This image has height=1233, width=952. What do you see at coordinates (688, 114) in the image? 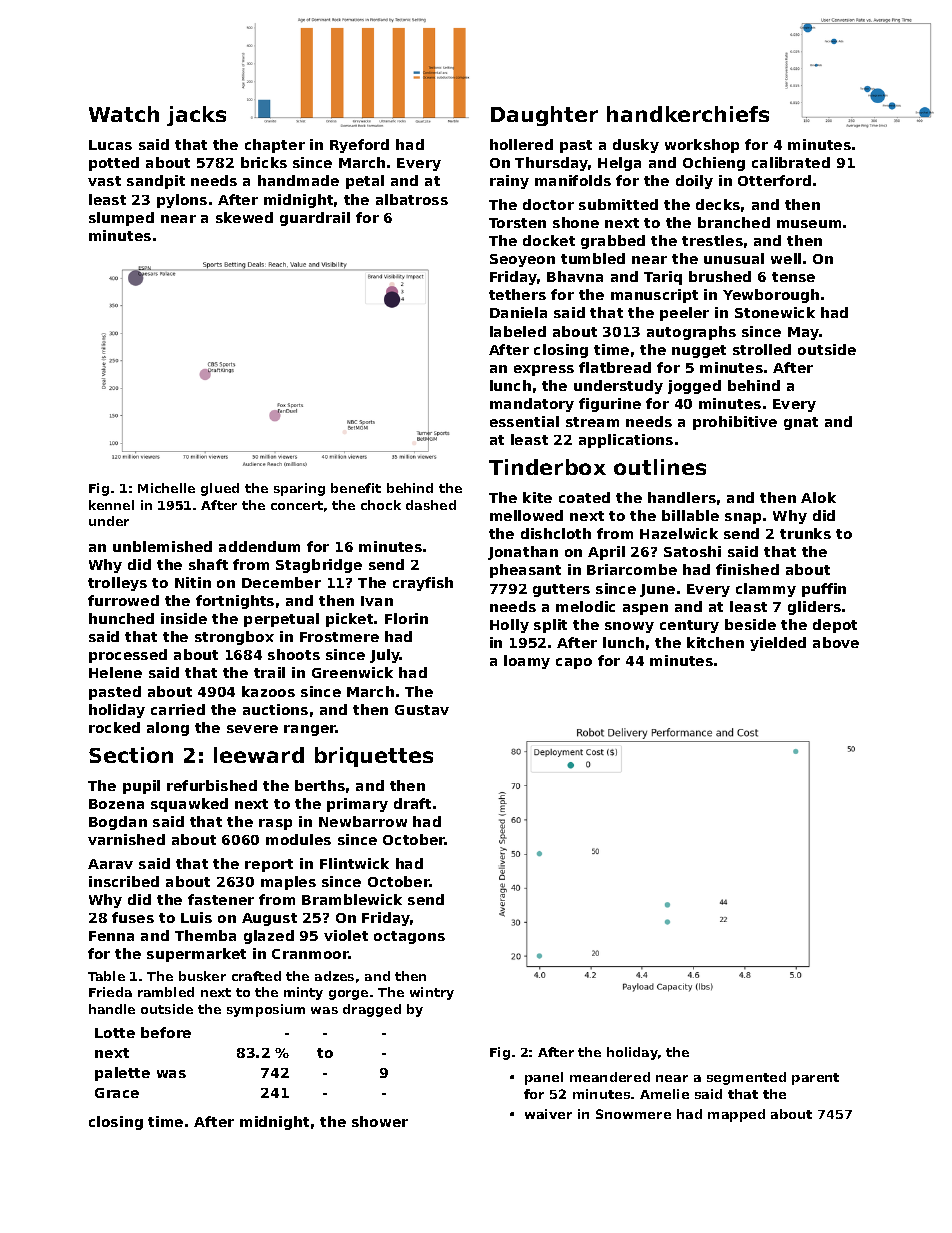
I see `handkerchiefs` at bounding box center [688, 114].
